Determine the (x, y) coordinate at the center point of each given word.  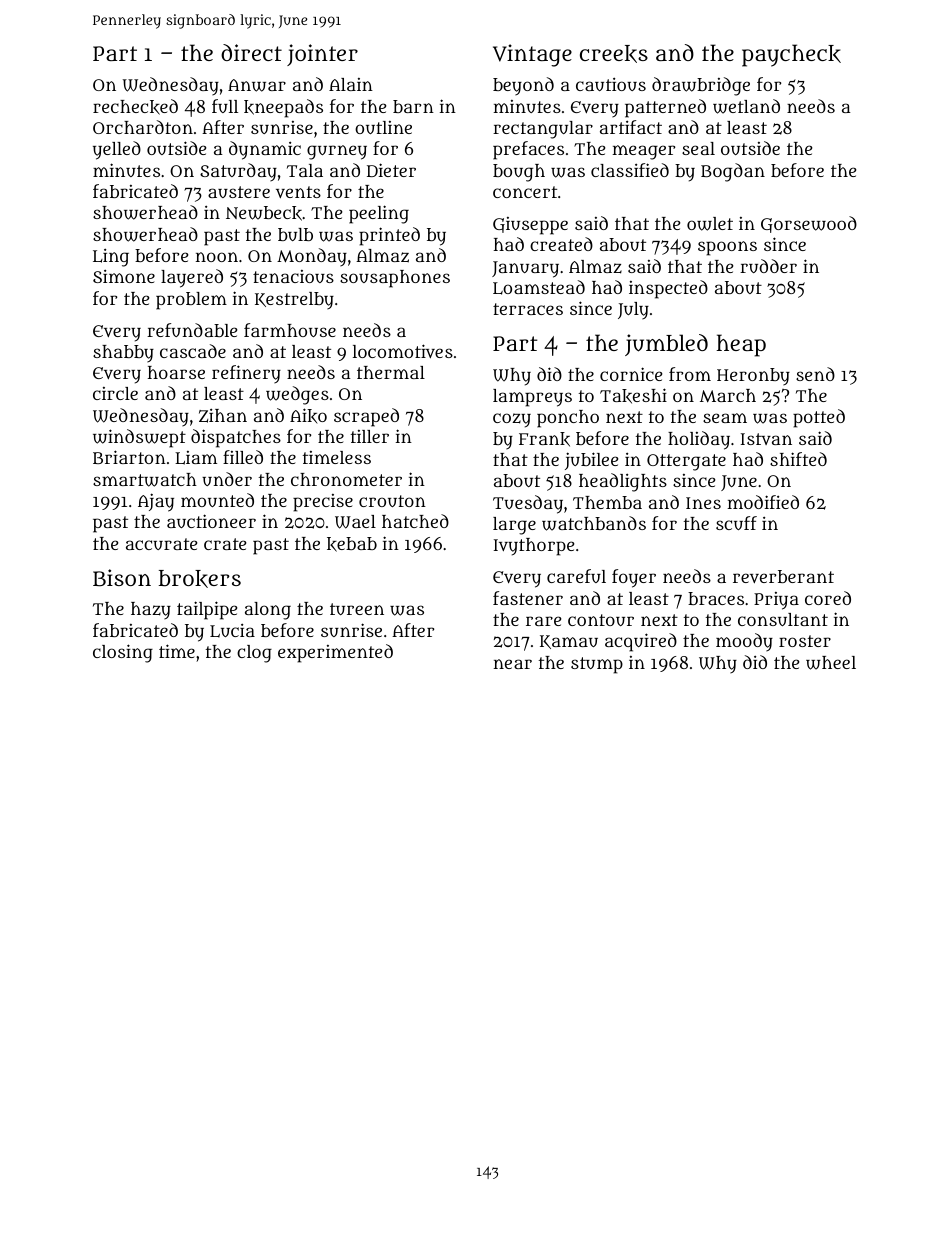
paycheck (791, 55)
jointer (322, 55)
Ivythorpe (534, 547)
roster (805, 641)
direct (251, 52)
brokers (200, 579)
